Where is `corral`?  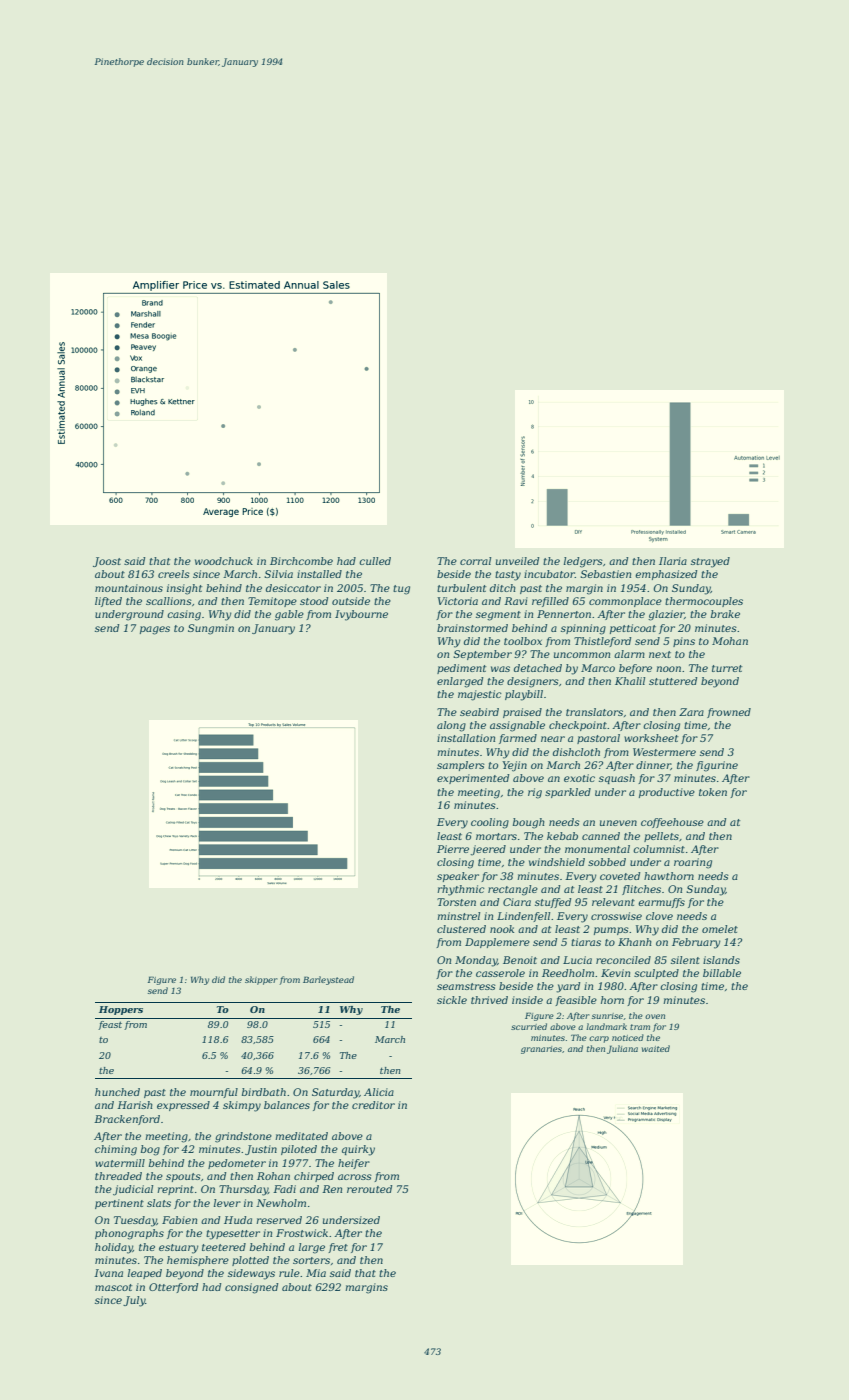
corral is located at coordinates (475, 561).
